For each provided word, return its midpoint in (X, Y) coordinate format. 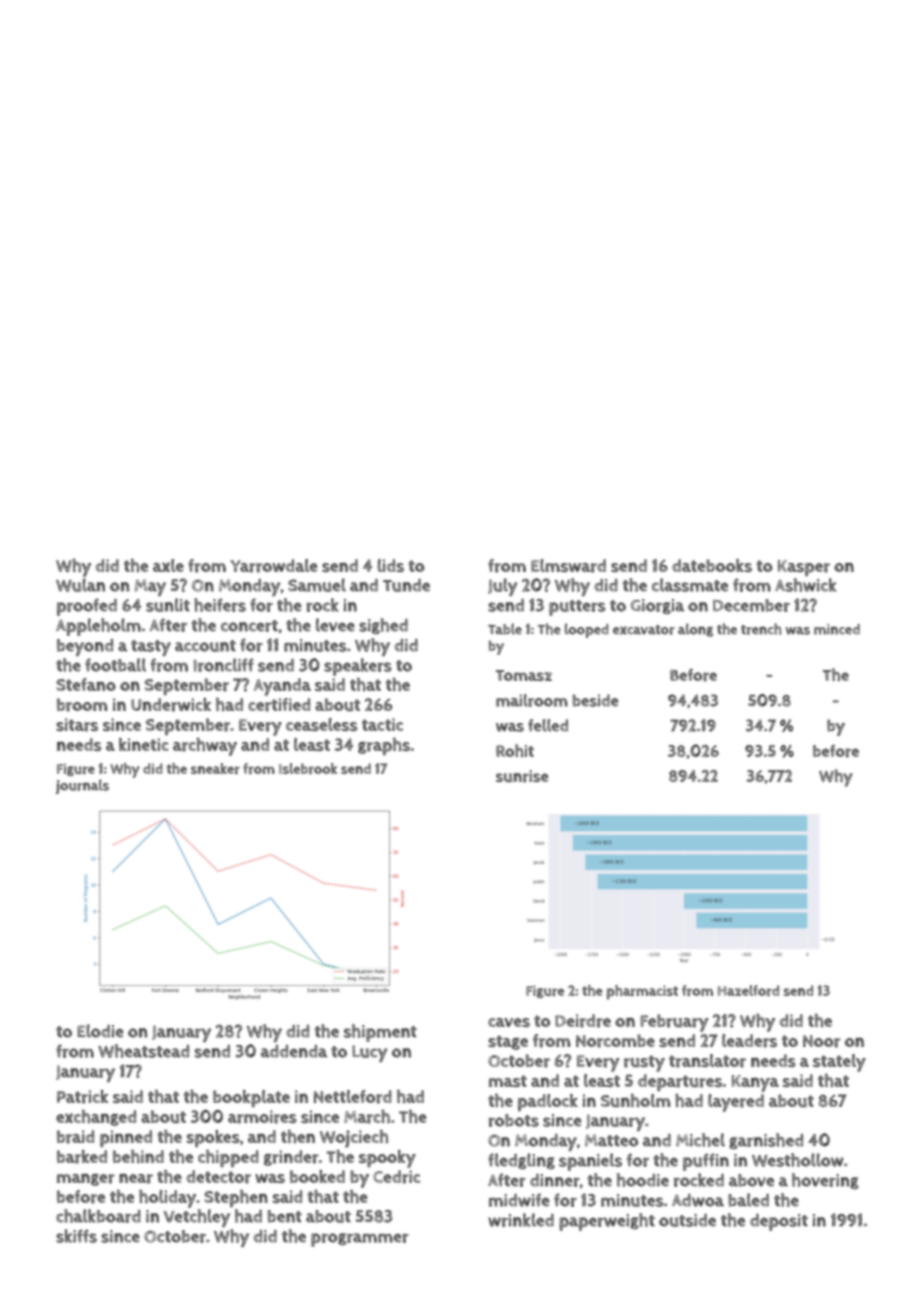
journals (82, 786)
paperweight (607, 1222)
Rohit (515, 750)
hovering (825, 1181)
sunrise (522, 776)
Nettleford (353, 1097)
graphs (384, 746)
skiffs (76, 1236)
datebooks (712, 565)
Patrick (82, 1097)
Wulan (80, 585)
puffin (706, 1162)
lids (391, 565)
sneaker (215, 768)
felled (548, 725)
